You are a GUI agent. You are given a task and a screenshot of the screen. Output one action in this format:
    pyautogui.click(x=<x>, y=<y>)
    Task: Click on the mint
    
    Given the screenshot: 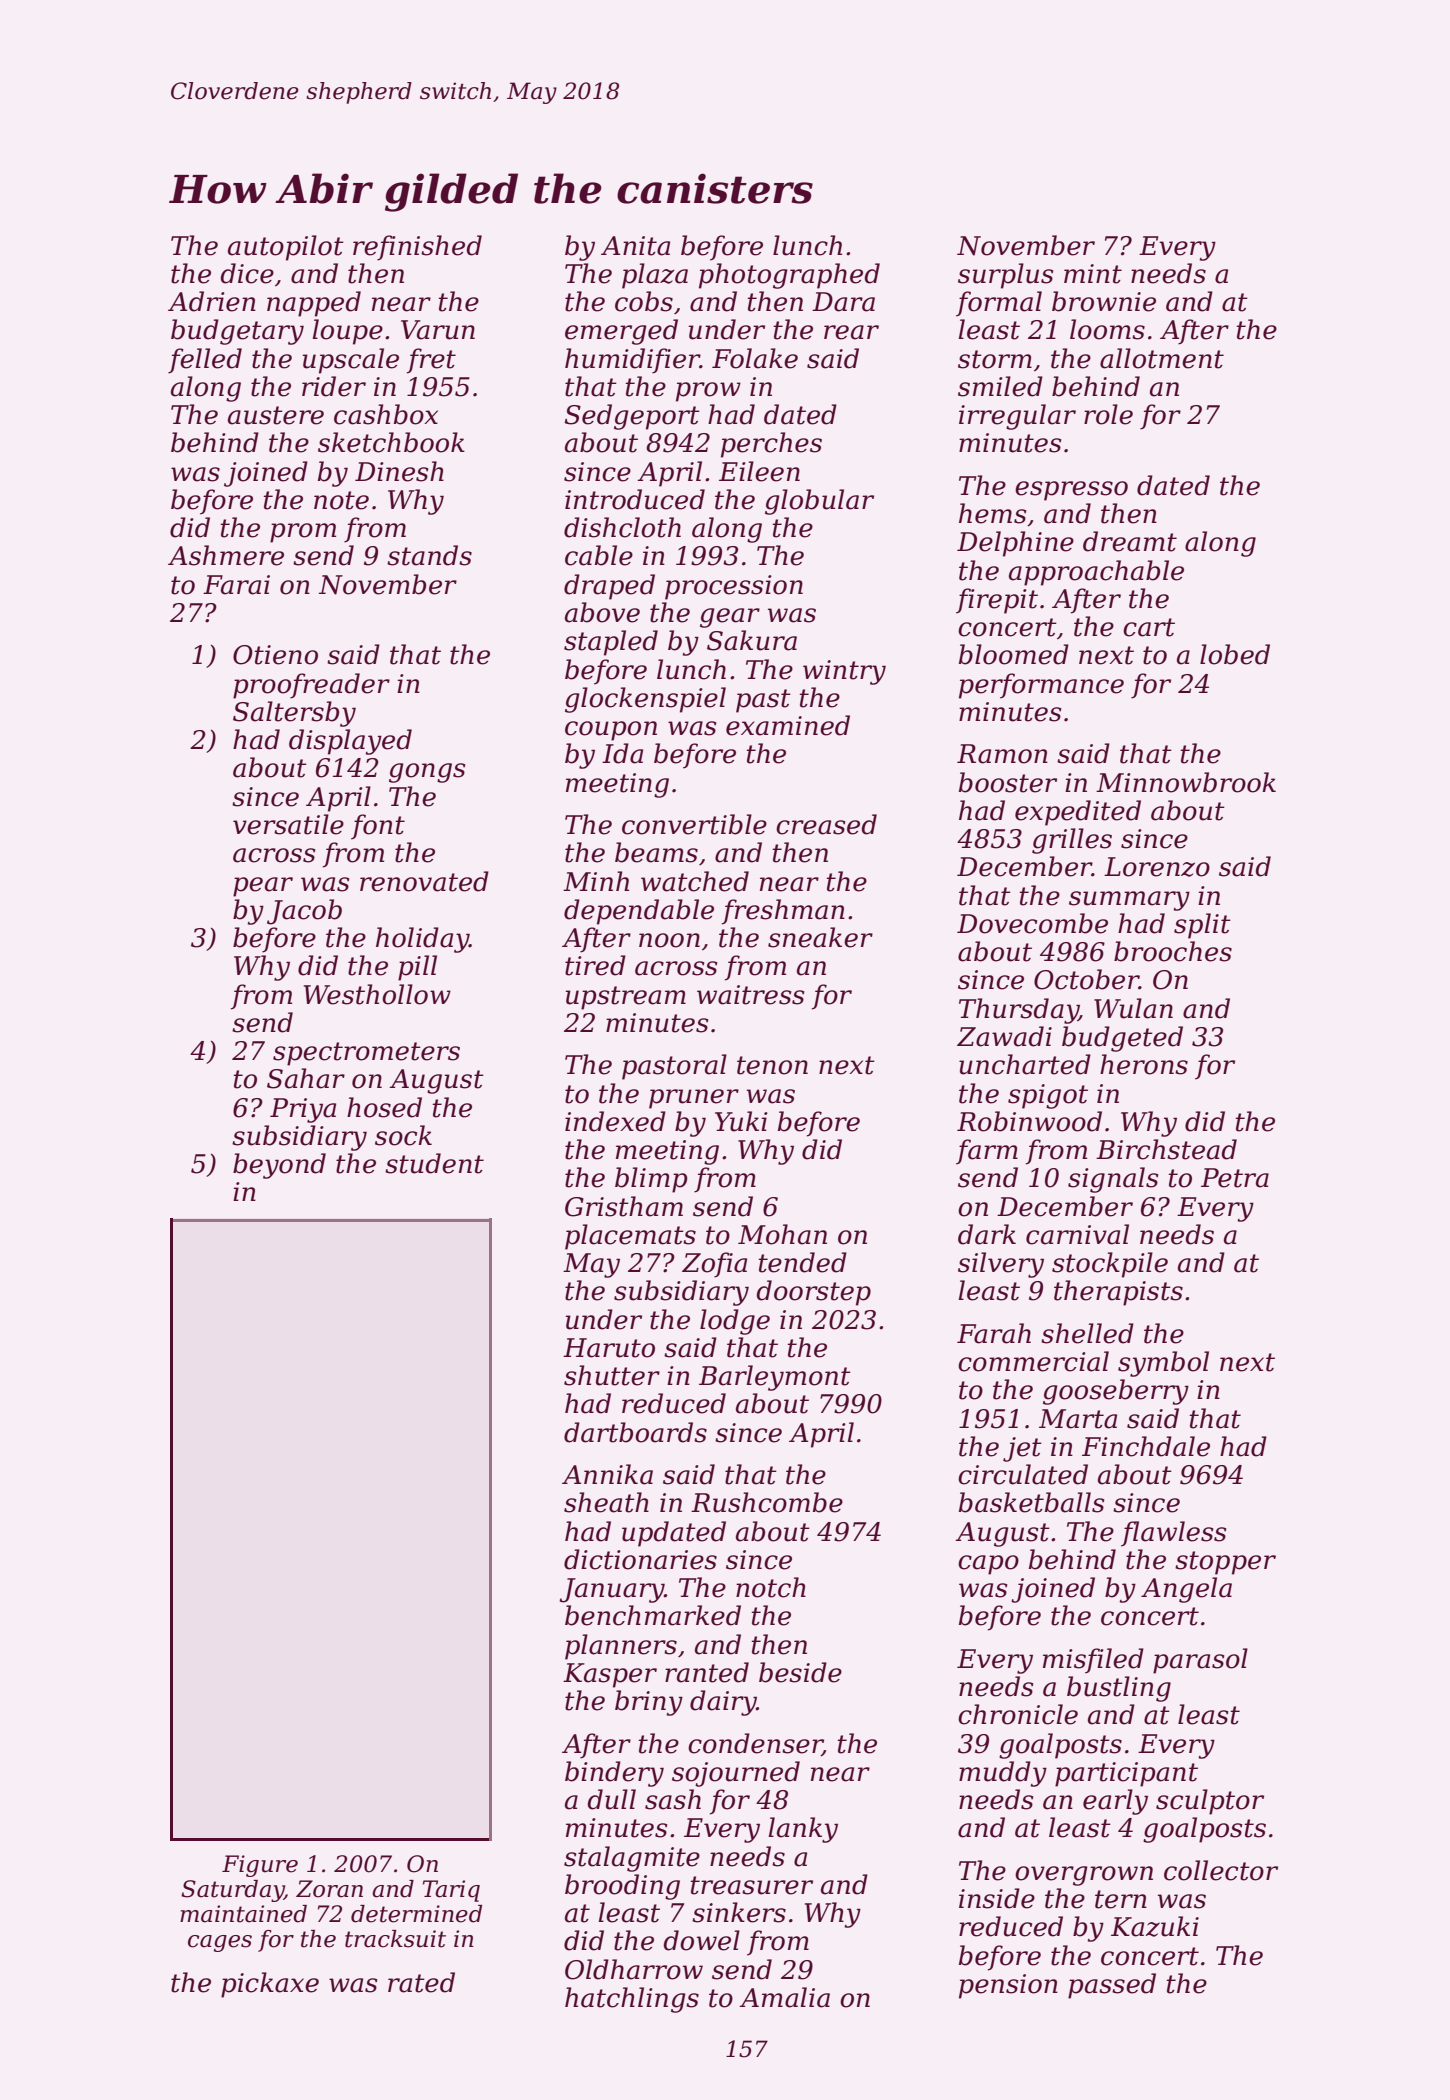 What is the action you would take?
    pyautogui.click(x=1093, y=274)
